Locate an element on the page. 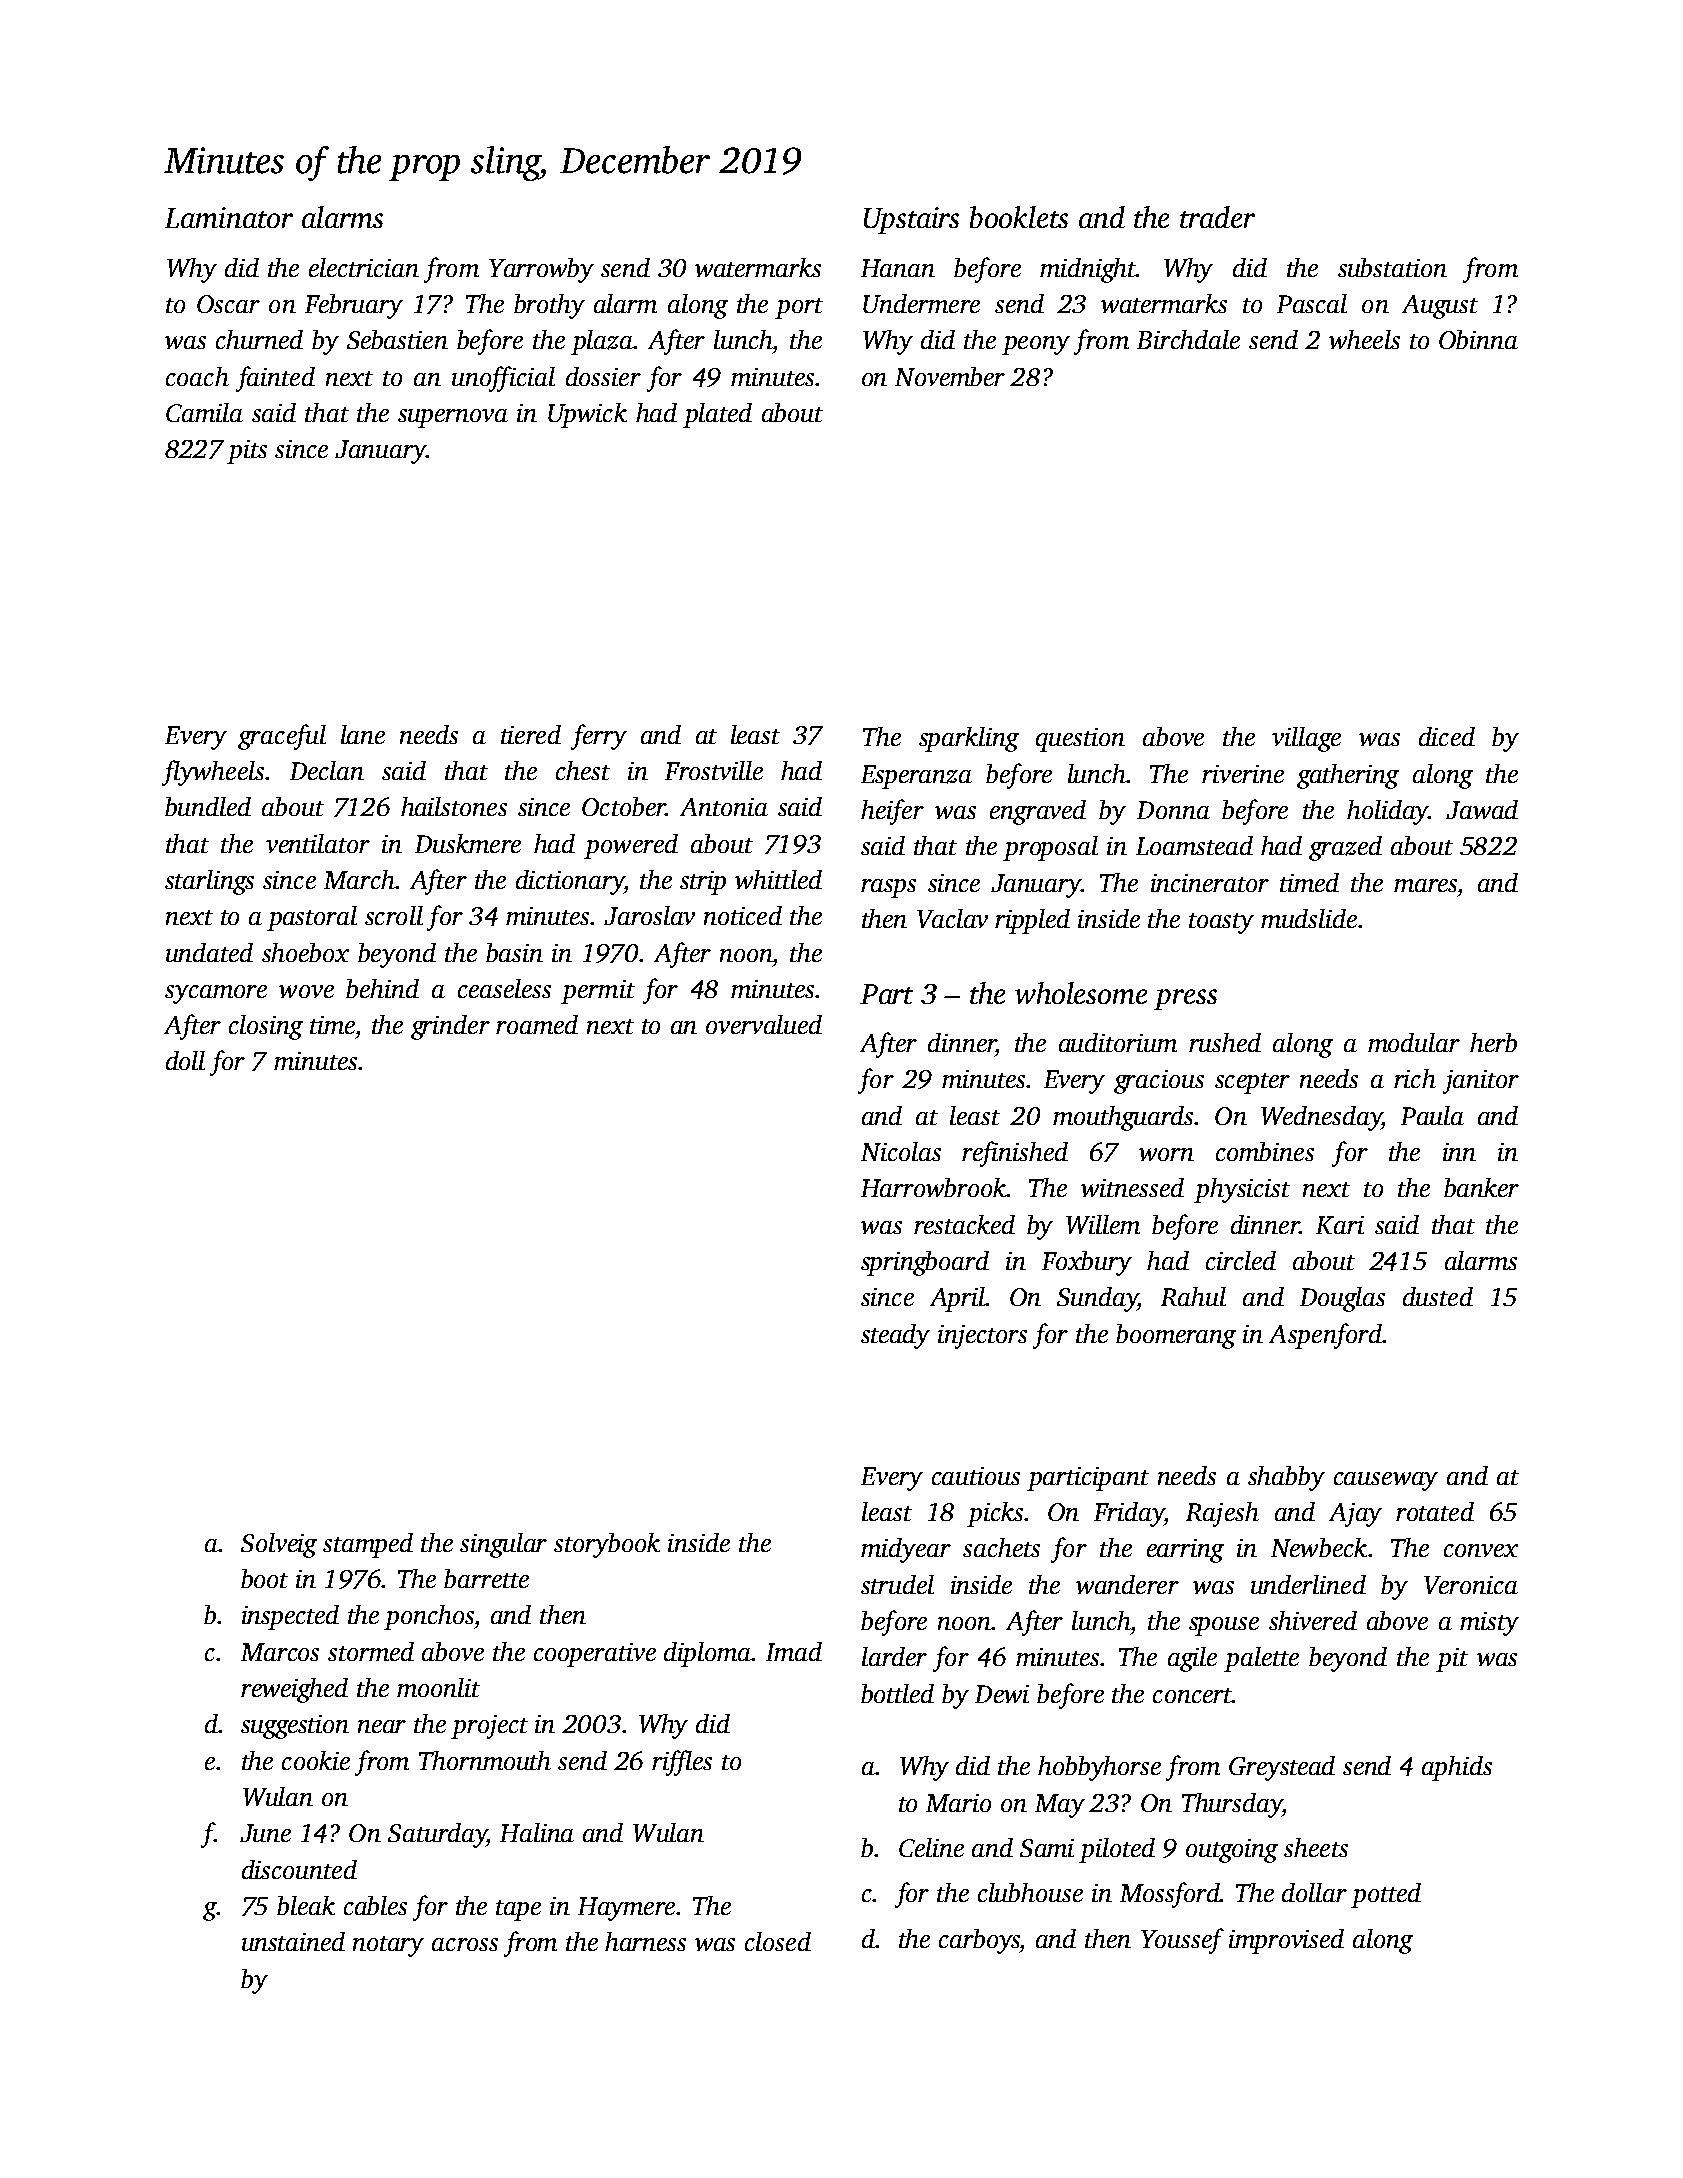 This document has width=1683, height=2178. misty is located at coordinates (1489, 1624).
